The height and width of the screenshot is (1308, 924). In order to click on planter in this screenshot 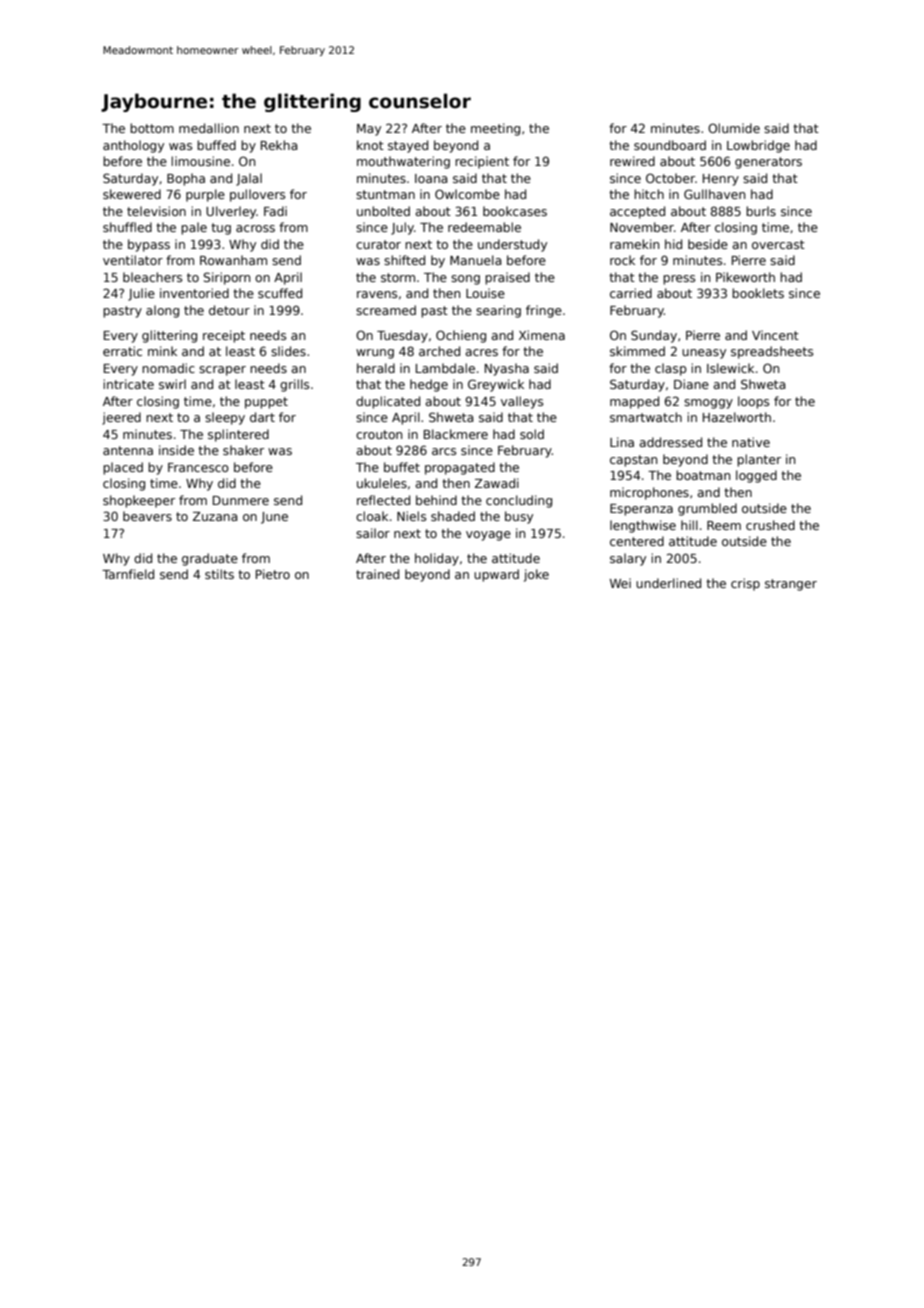, I will do `click(759, 460)`.
